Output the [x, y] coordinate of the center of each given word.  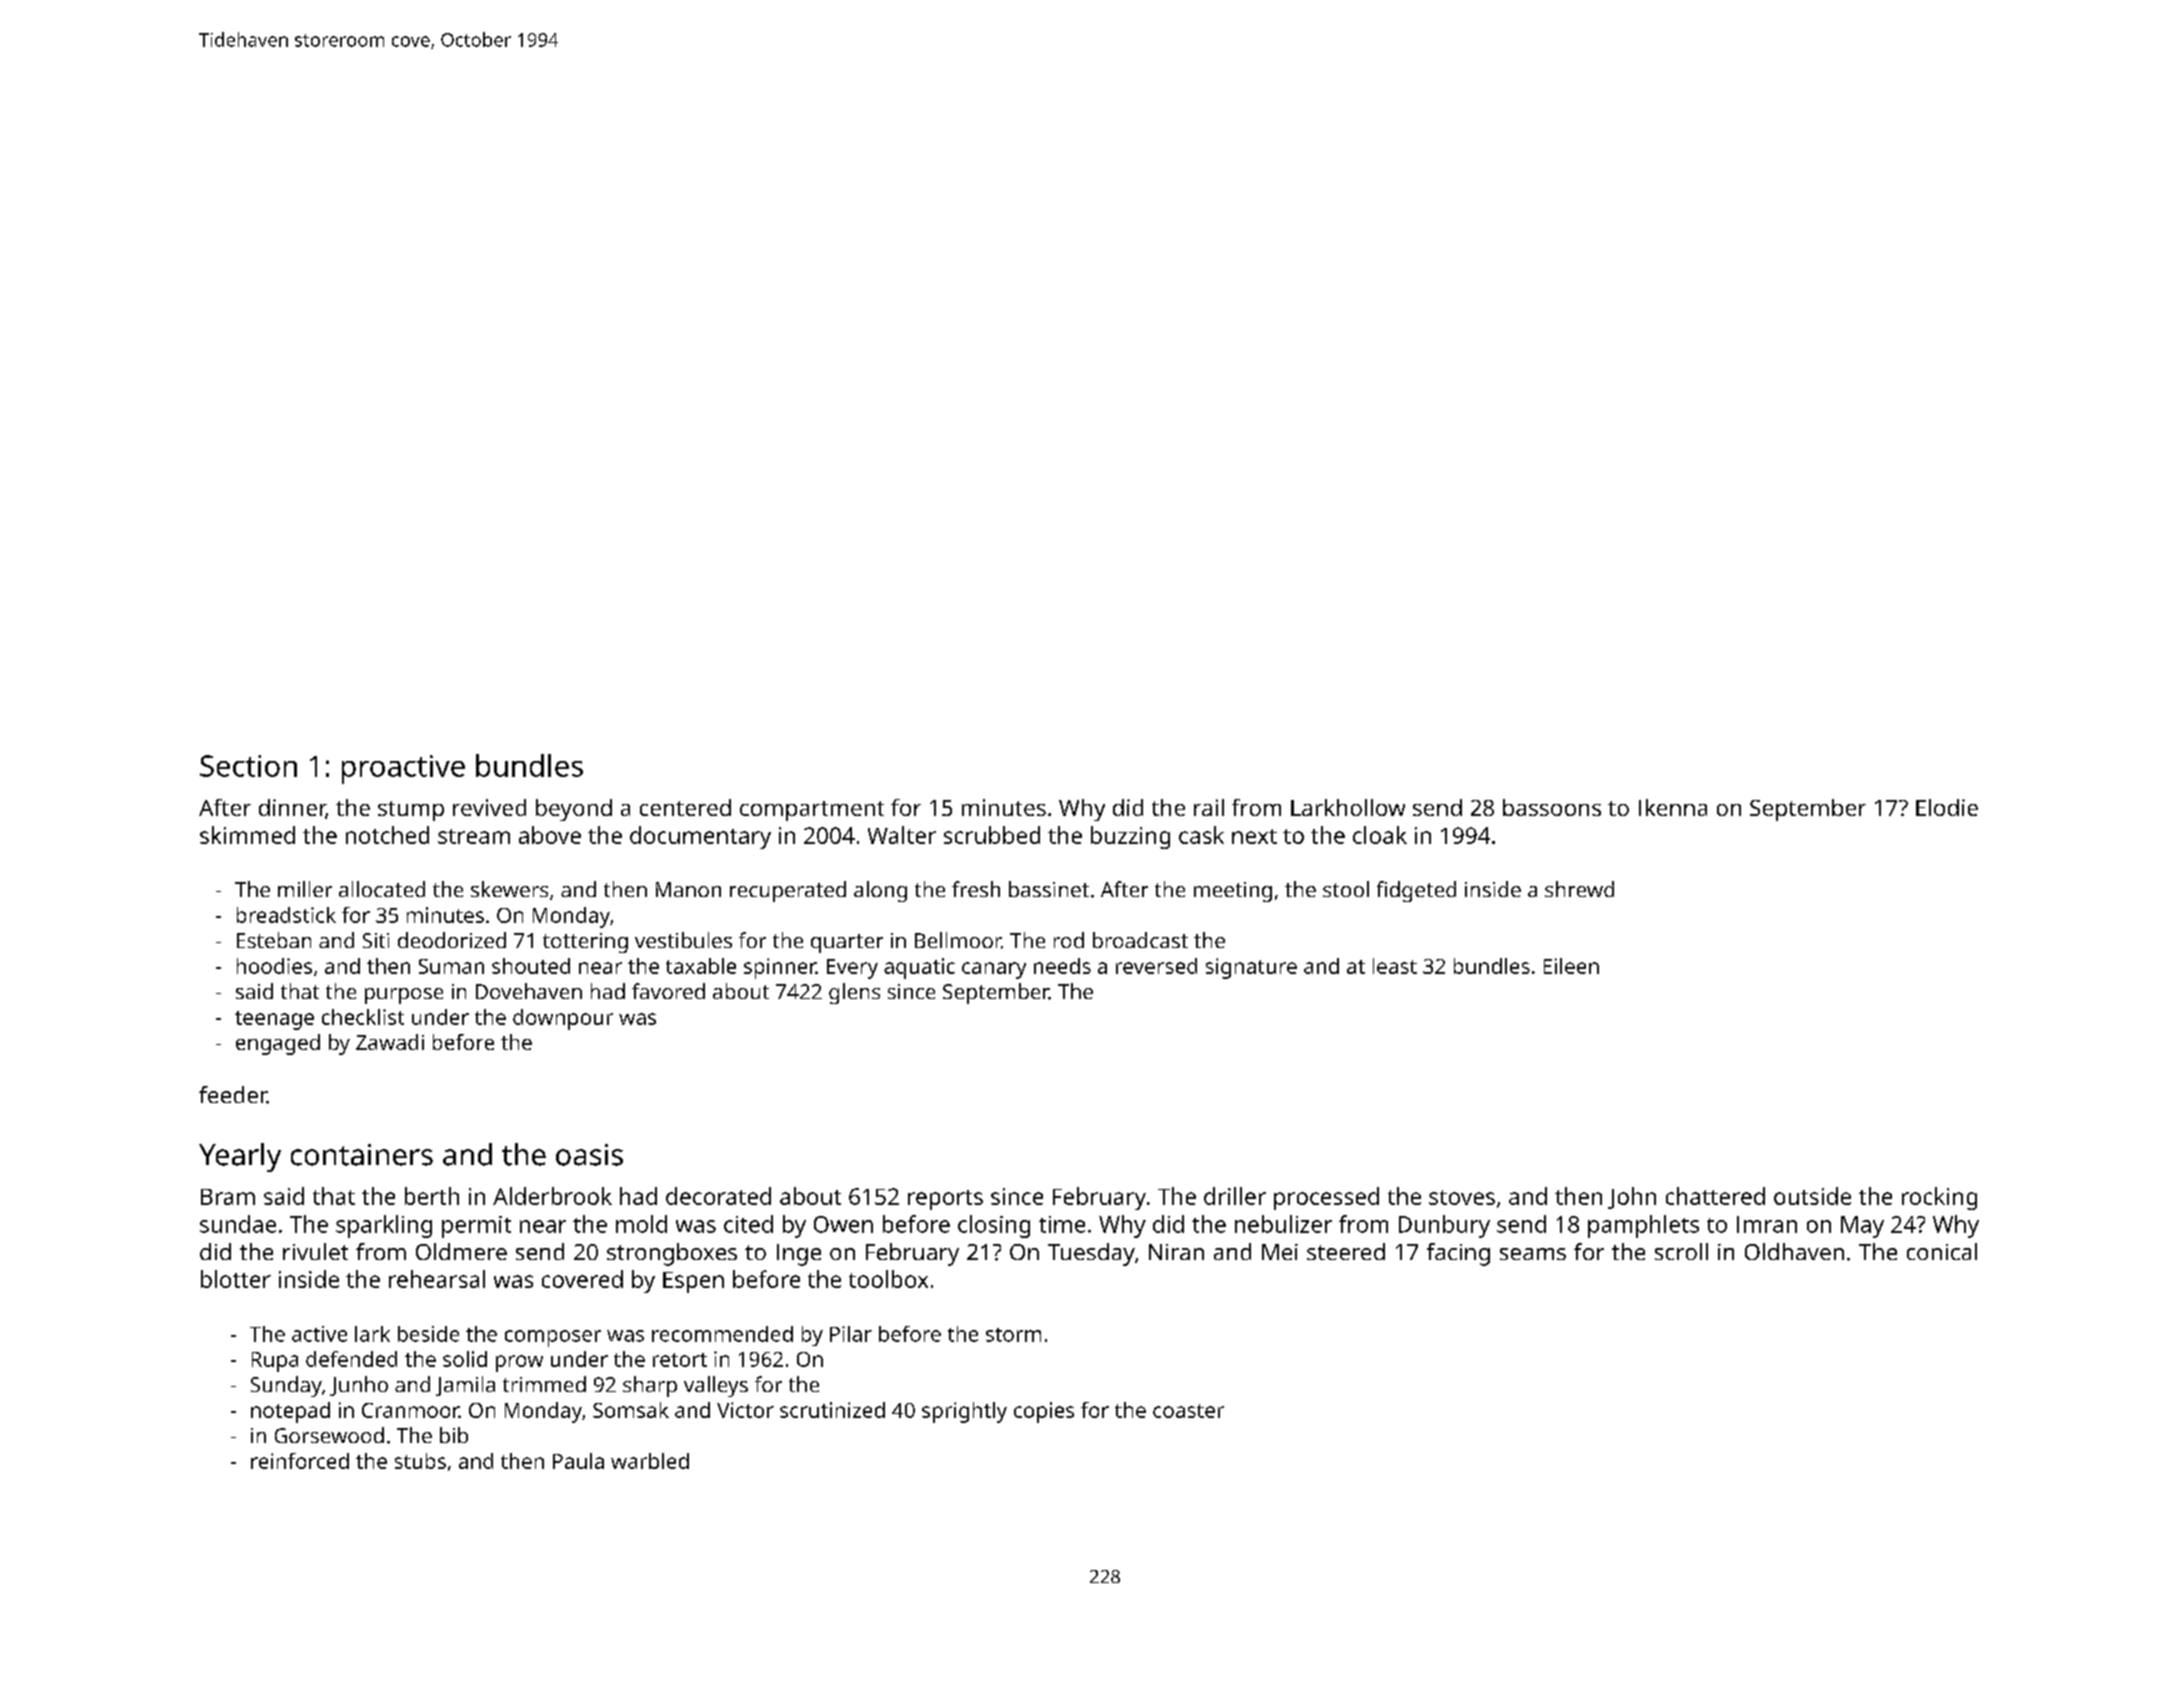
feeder [233, 1094]
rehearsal [437, 1279]
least [1395, 966]
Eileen [1571, 966]
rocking [1939, 1198]
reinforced [300, 1461]
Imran [1767, 1224]
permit [476, 1227]
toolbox [888, 1279]
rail [1209, 807]
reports [945, 1200]
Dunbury [1444, 1226]
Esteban [274, 940]
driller [1235, 1196]
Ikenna [1673, 807]
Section [248, 766]
